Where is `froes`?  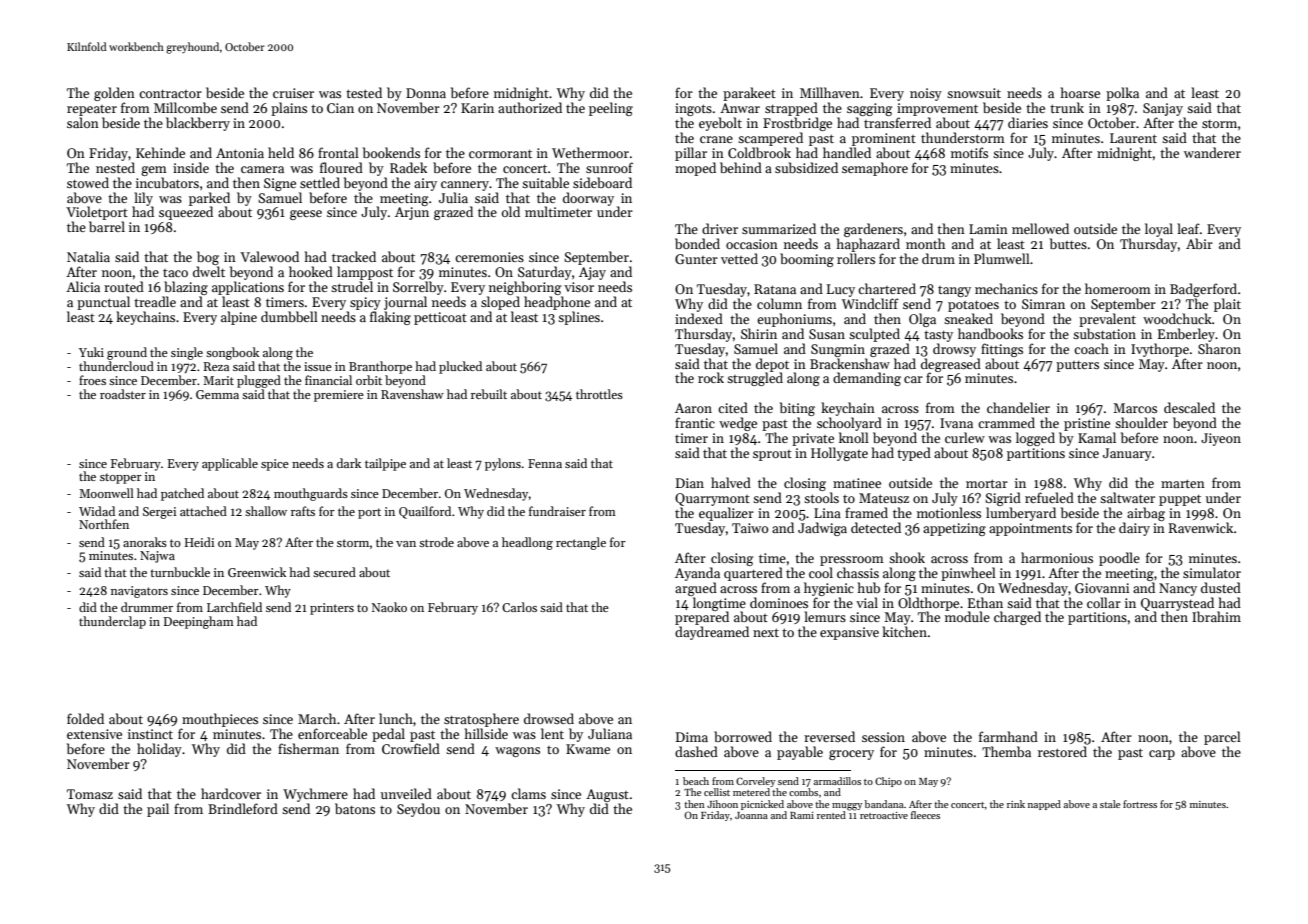
froes is located at coordinates (92, 380).
